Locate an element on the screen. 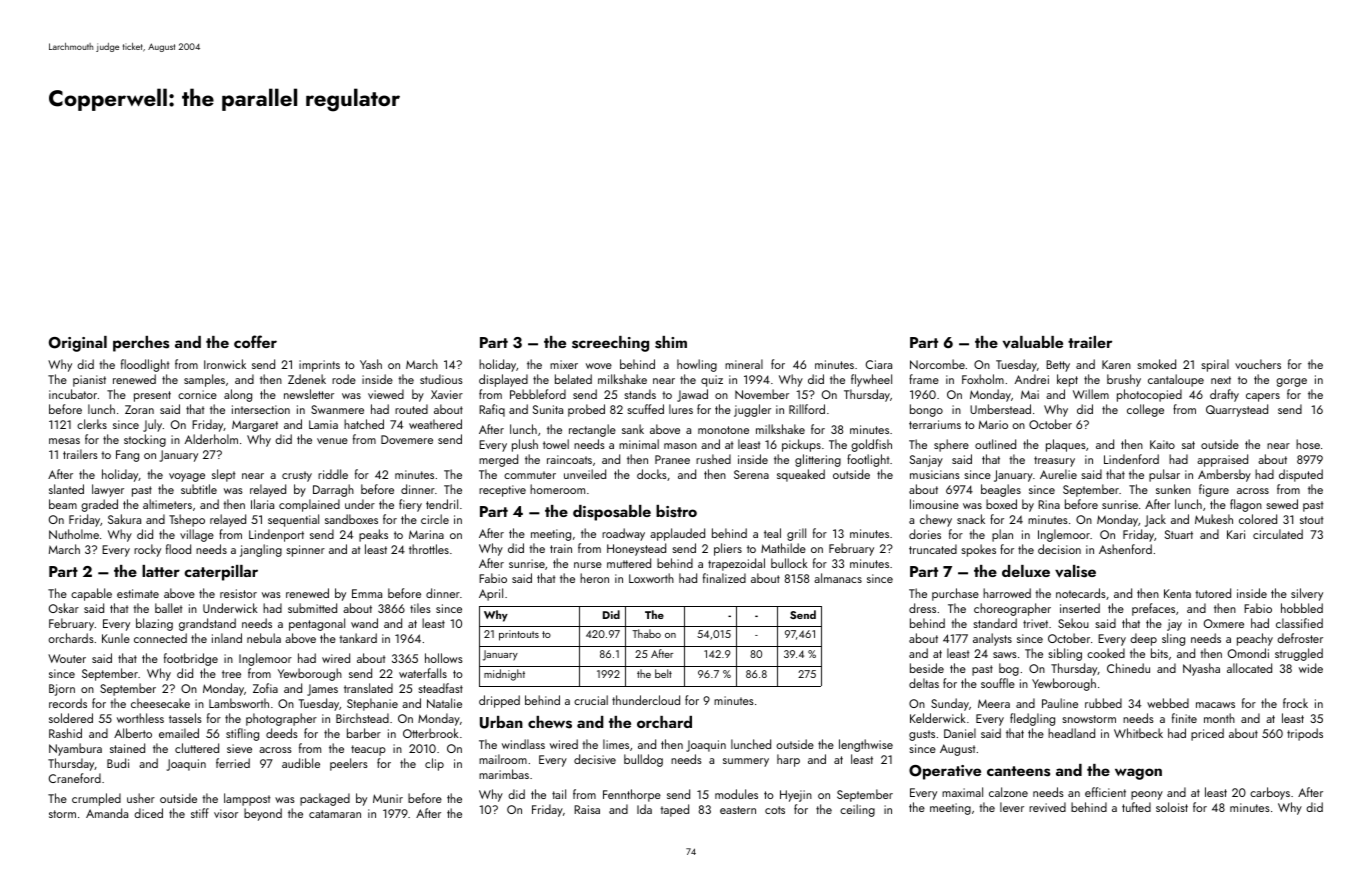 The image size is (1372, 887). voyage is located at coordinates (187, 477).
